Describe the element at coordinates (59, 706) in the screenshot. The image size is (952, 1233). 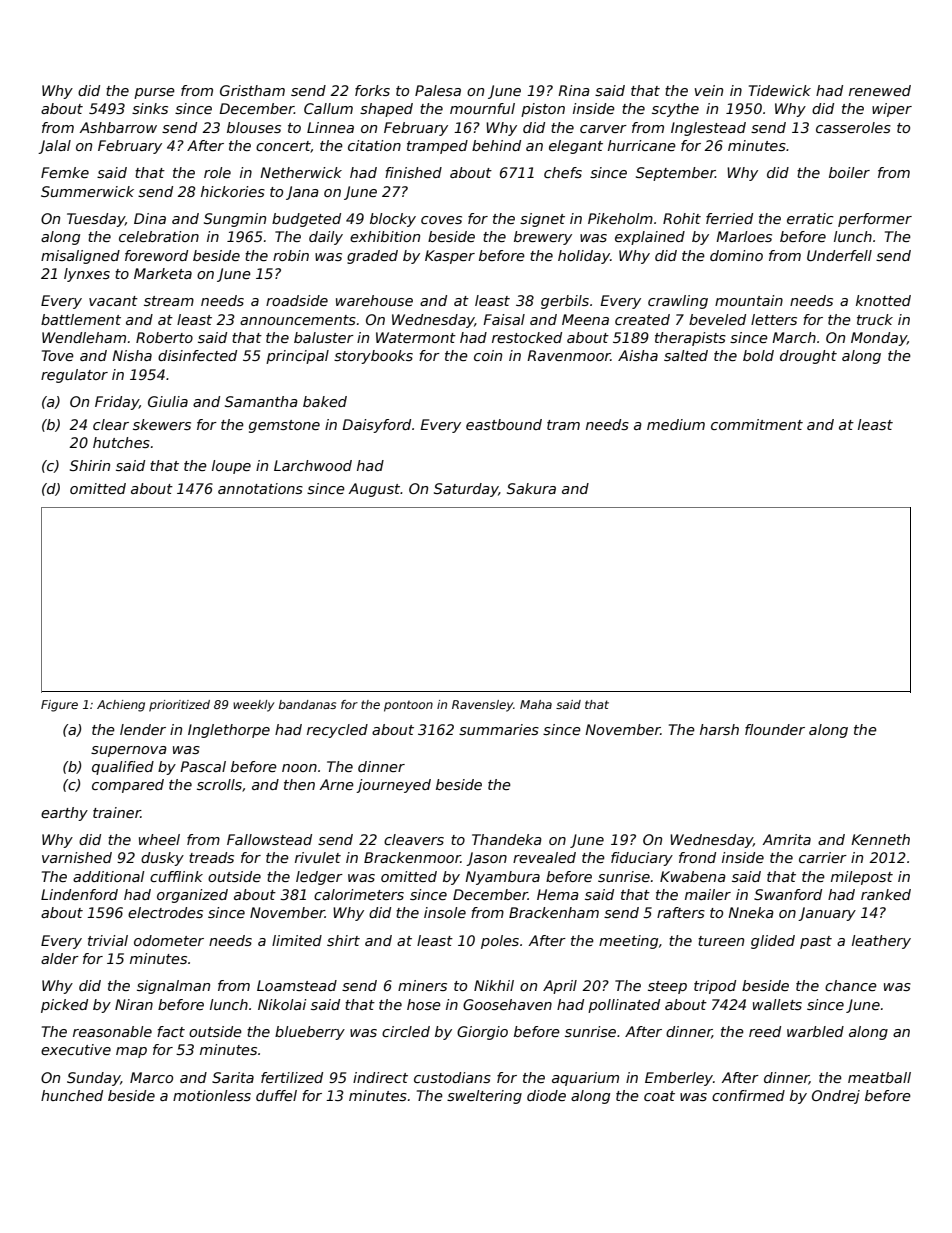
I see `Figure` at that location.
